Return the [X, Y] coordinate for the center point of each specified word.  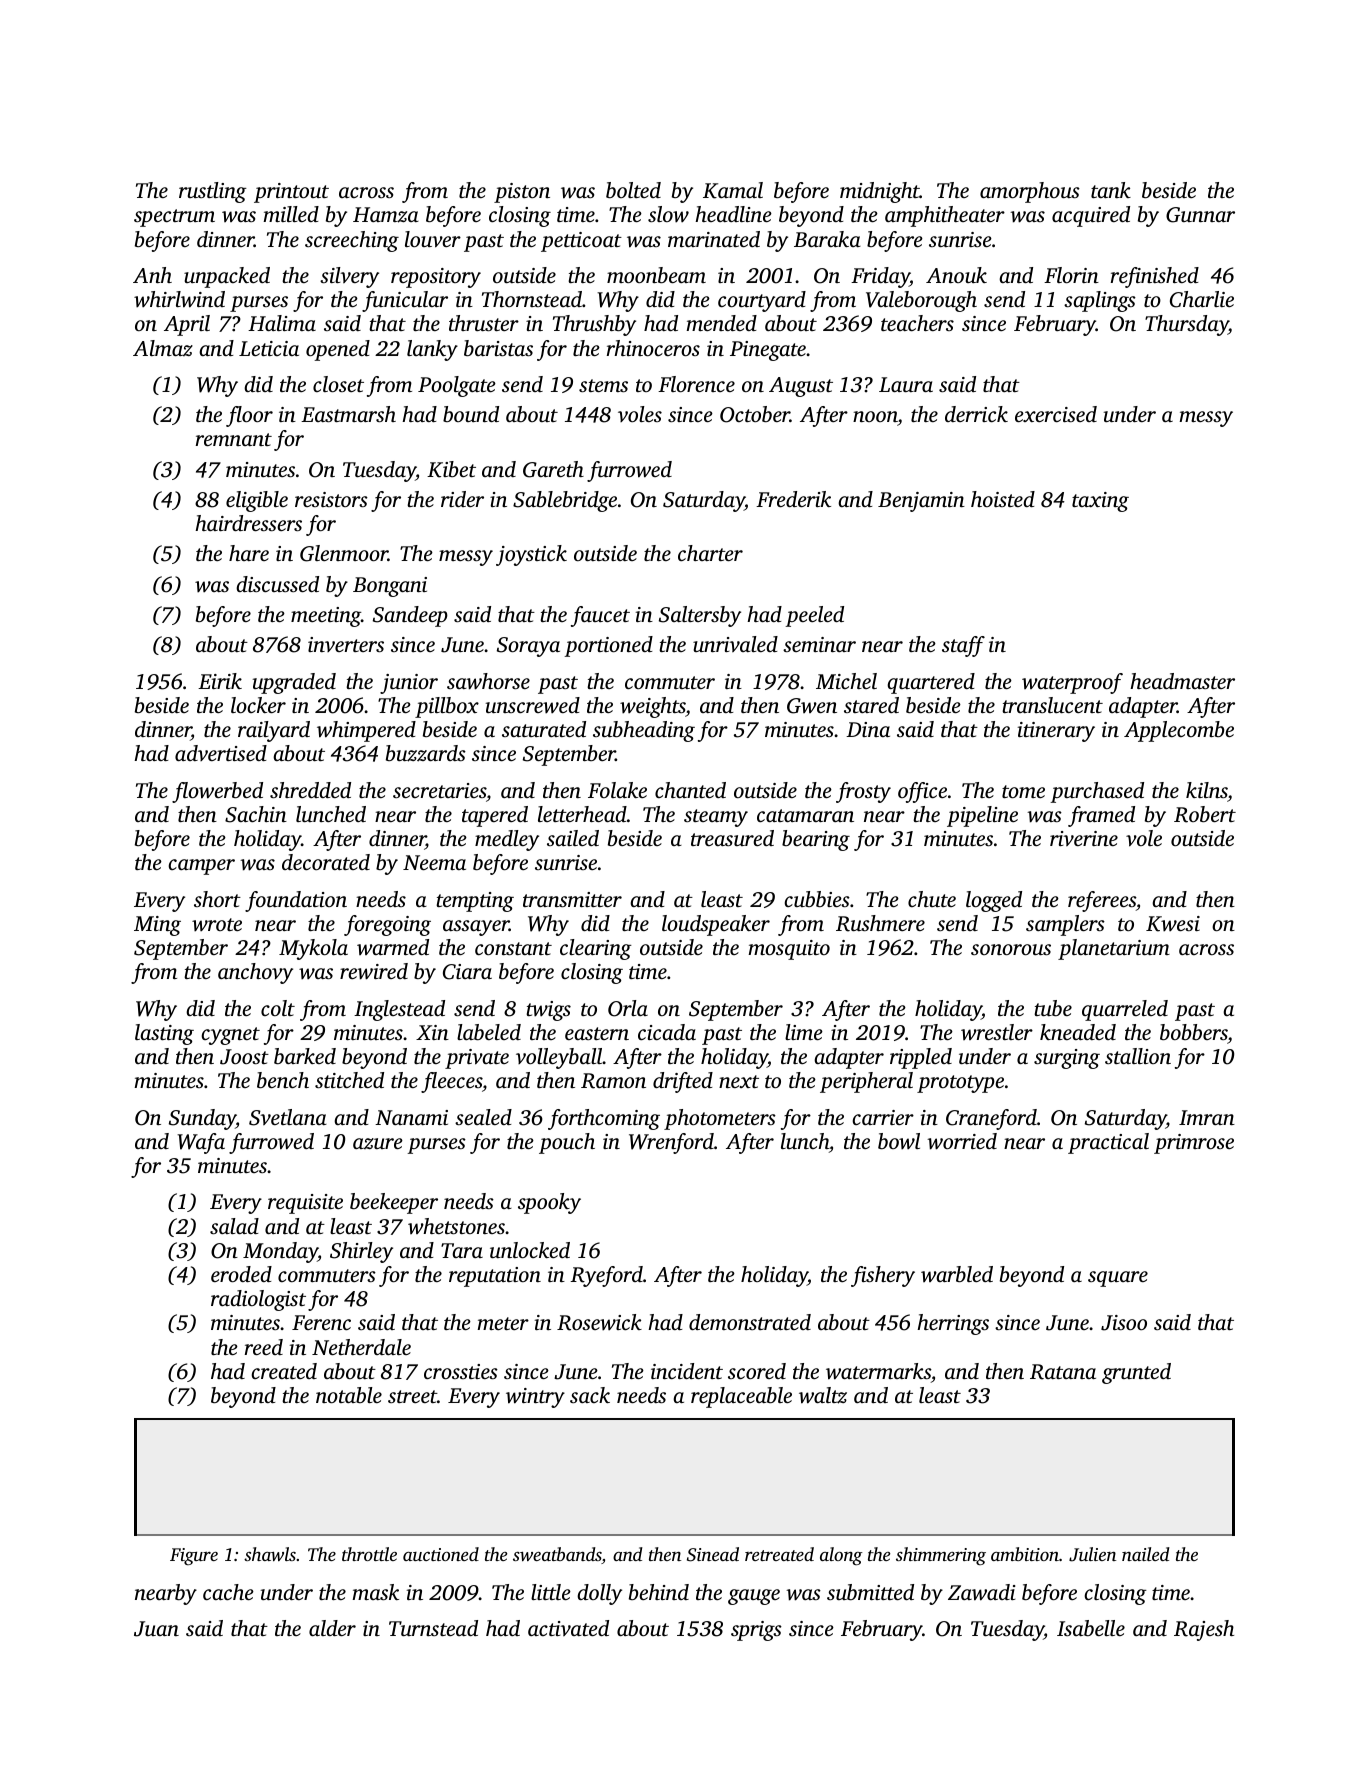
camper [201, 867]
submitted [870, 1592]
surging [1067, 1059]
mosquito [789, 950]
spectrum [174, 218]
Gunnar [1200, 215]
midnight [880, 192]
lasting [164, 1034]
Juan [156, 1629]
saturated [544, 729]
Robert [1205, 814]
